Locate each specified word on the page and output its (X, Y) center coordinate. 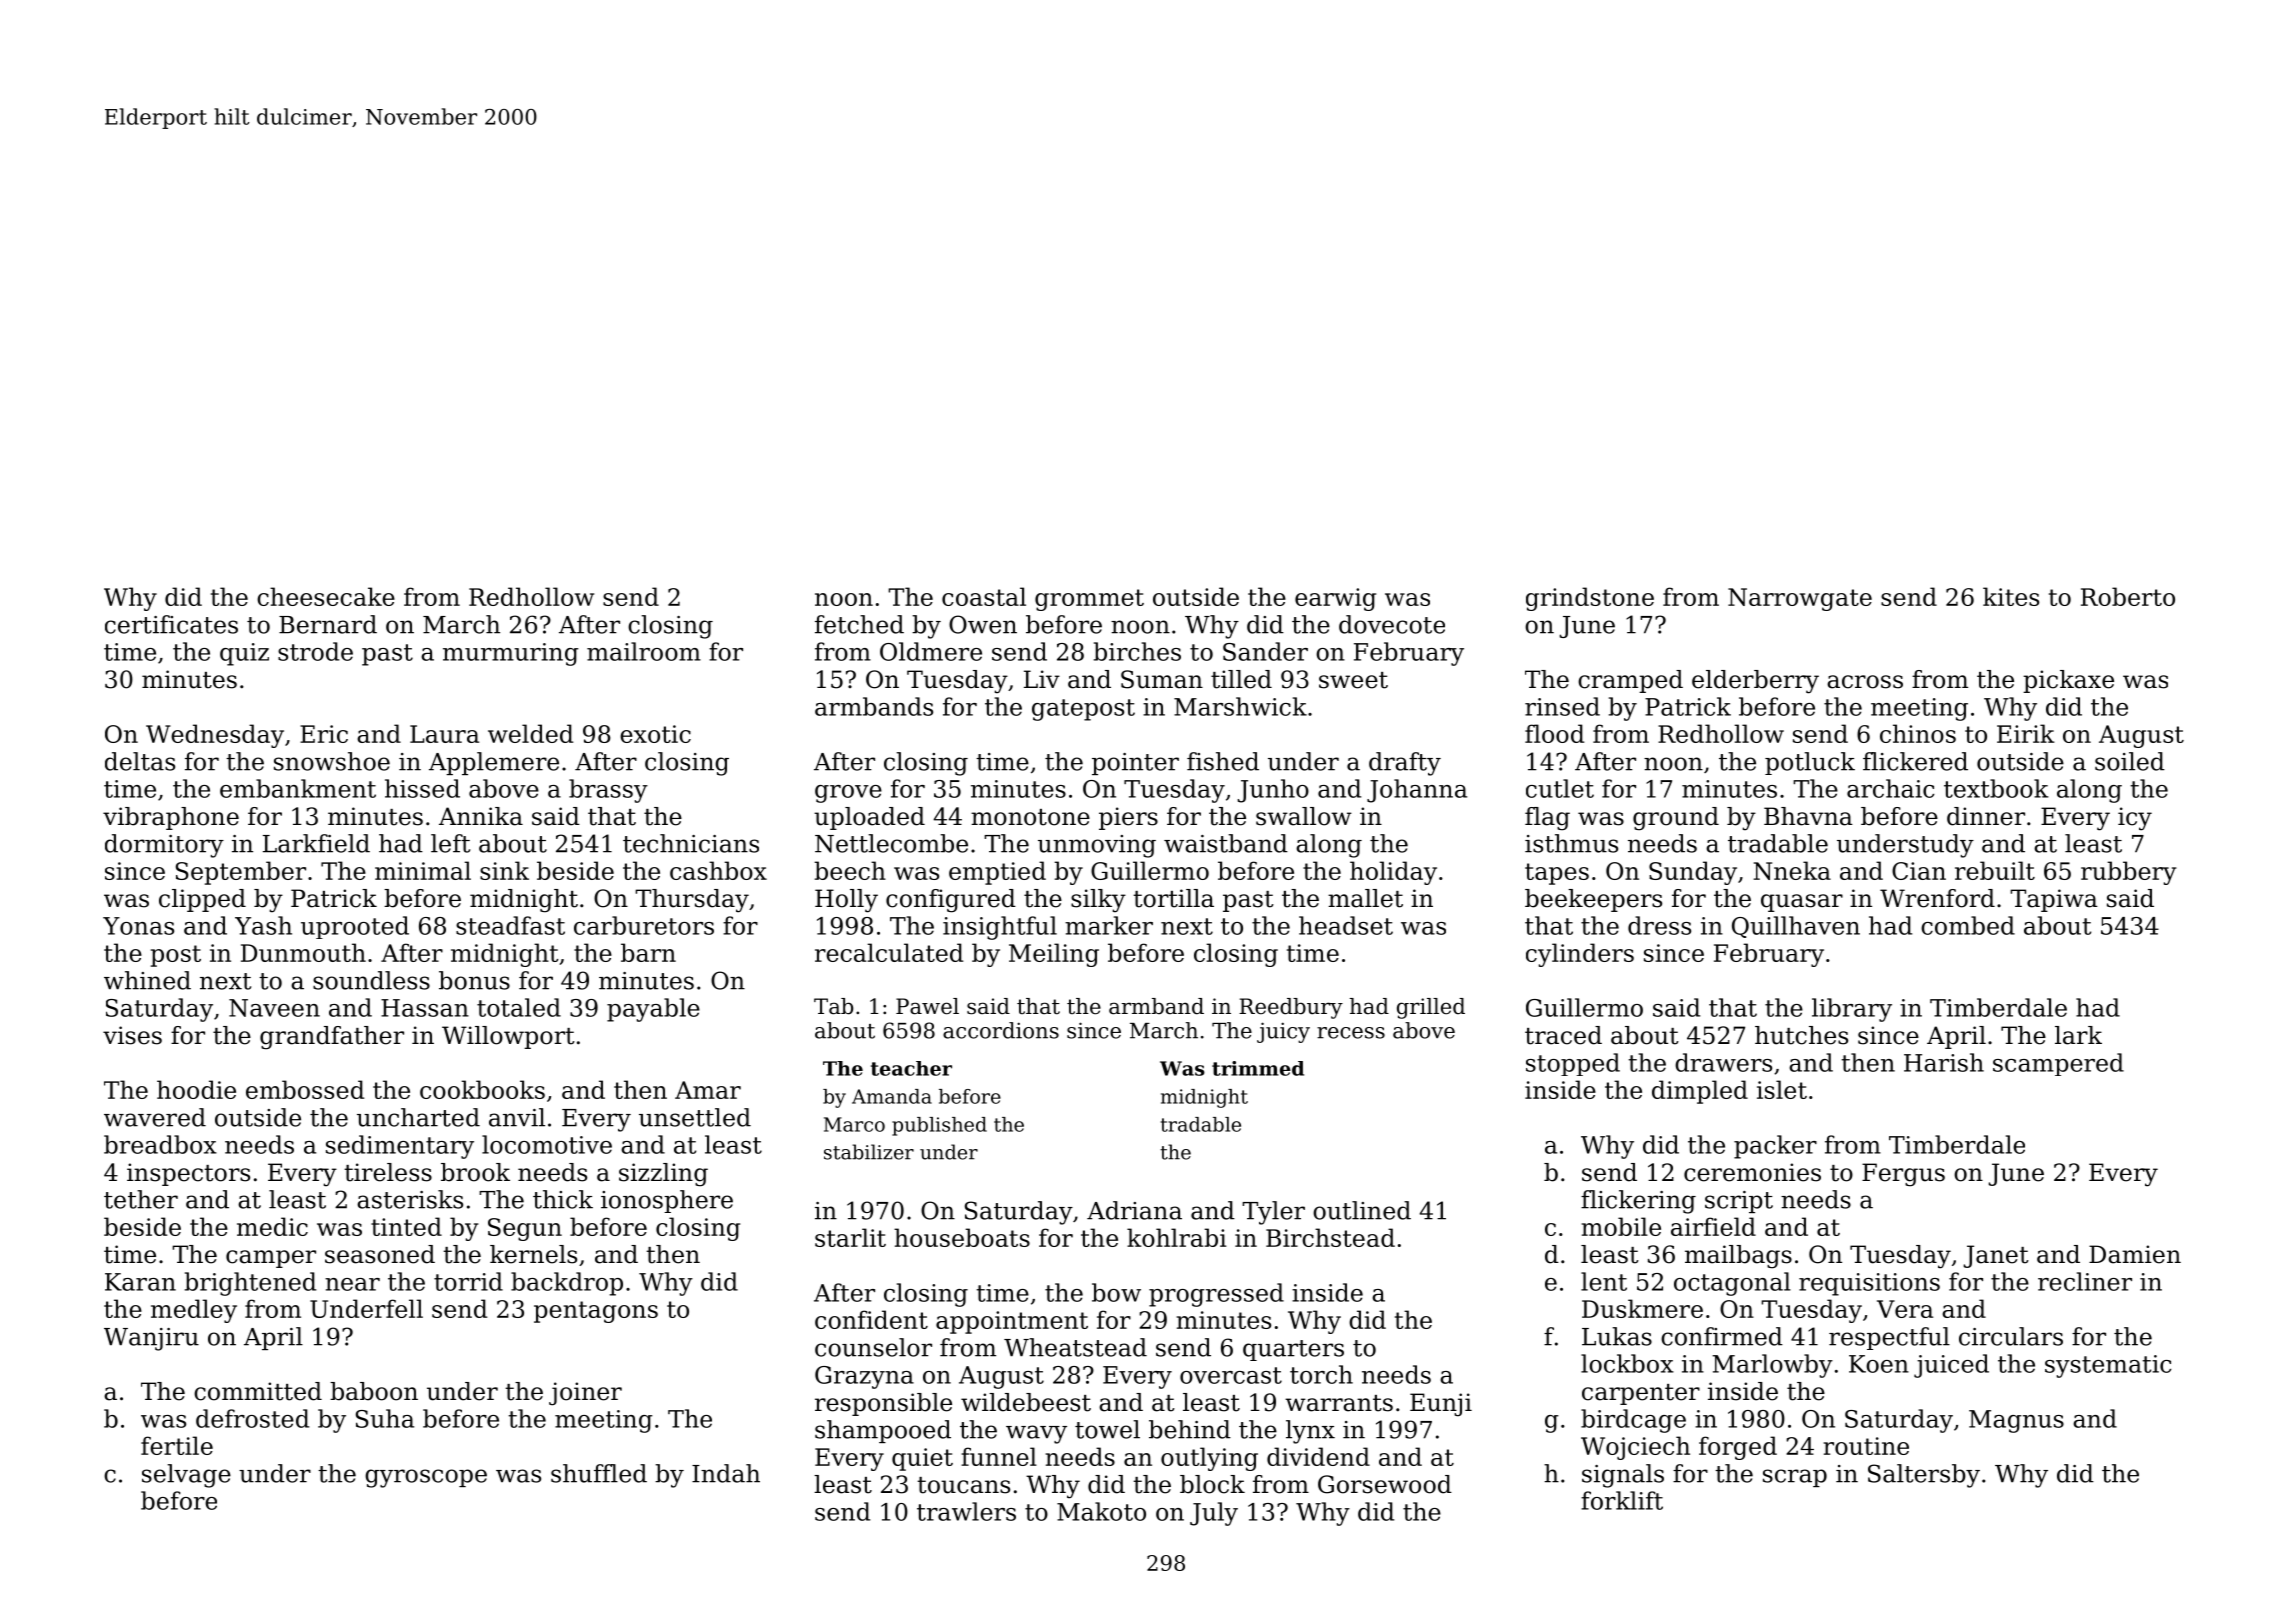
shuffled (599, 1473)
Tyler (1273, 1213)
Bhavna (1808, 816)
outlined (1362, 1210)
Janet (1996, 1256)
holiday (1393, 873)
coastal (984, 596)
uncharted (418, 1117)
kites (2011, 596)
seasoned (380, 1254)
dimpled (1700, 1092)
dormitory (164, 846)
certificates (171, 624)
